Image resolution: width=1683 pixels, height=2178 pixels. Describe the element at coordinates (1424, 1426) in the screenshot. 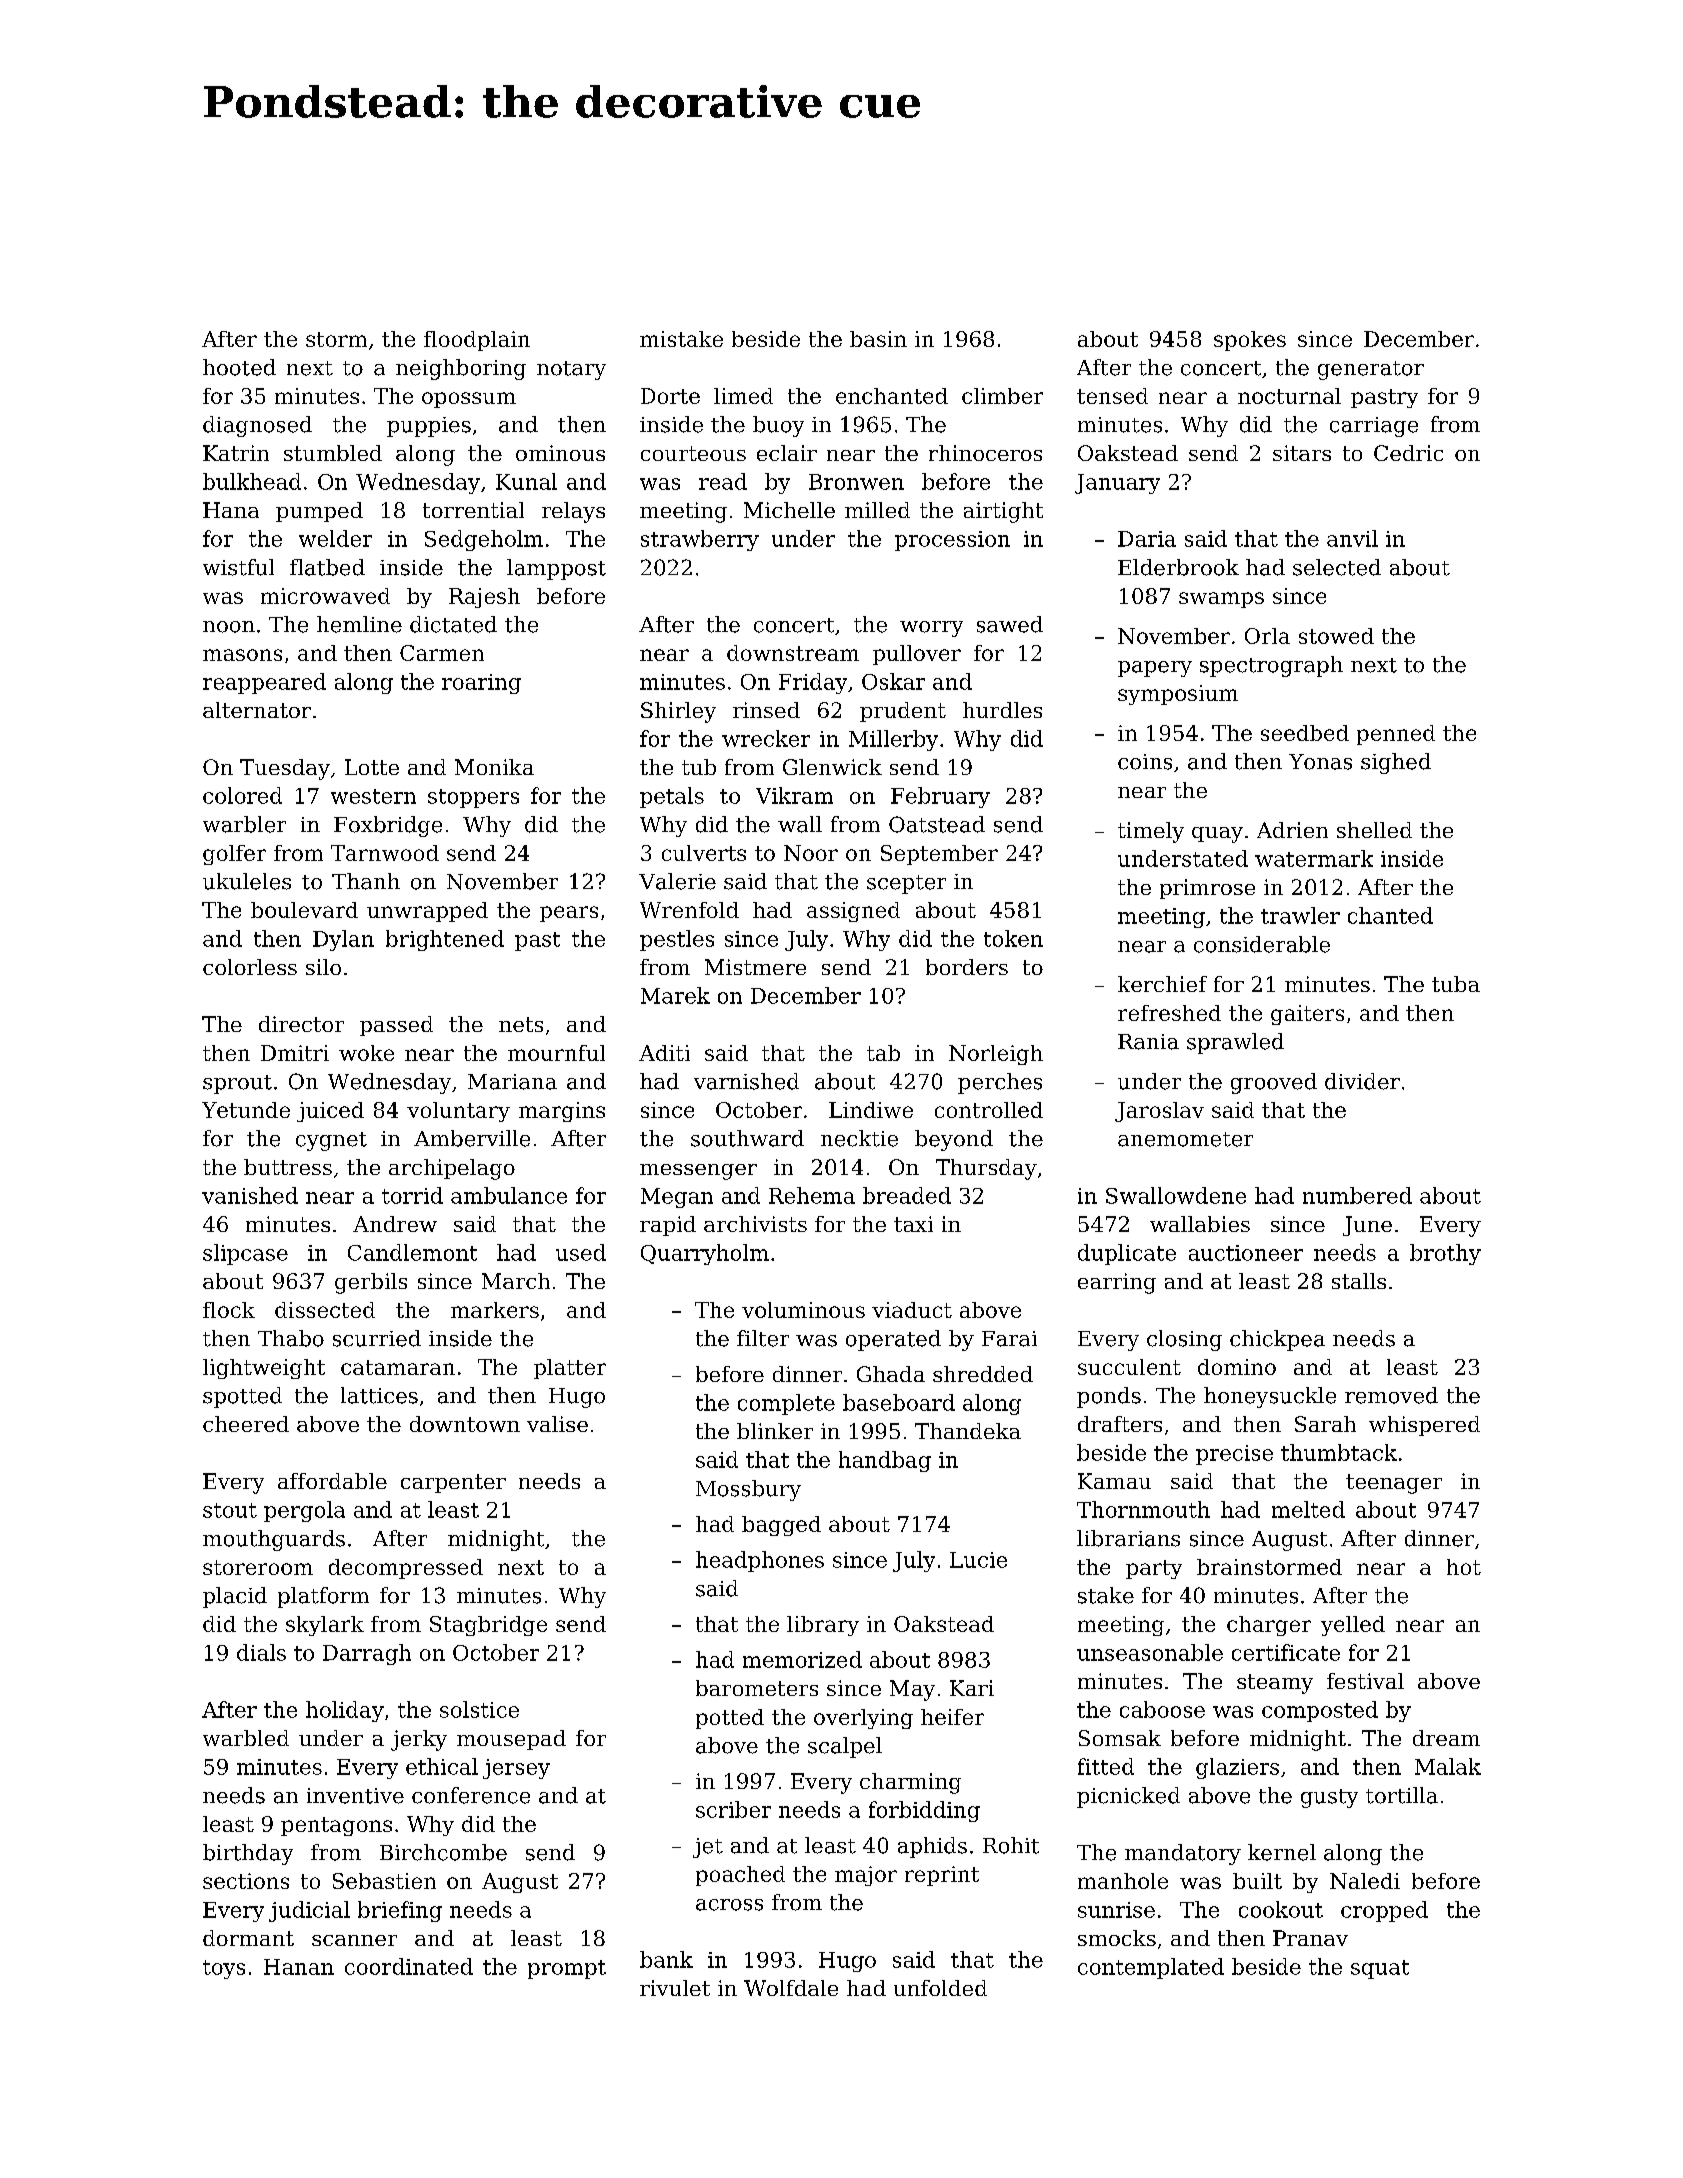

I see `whispered` at that location.
